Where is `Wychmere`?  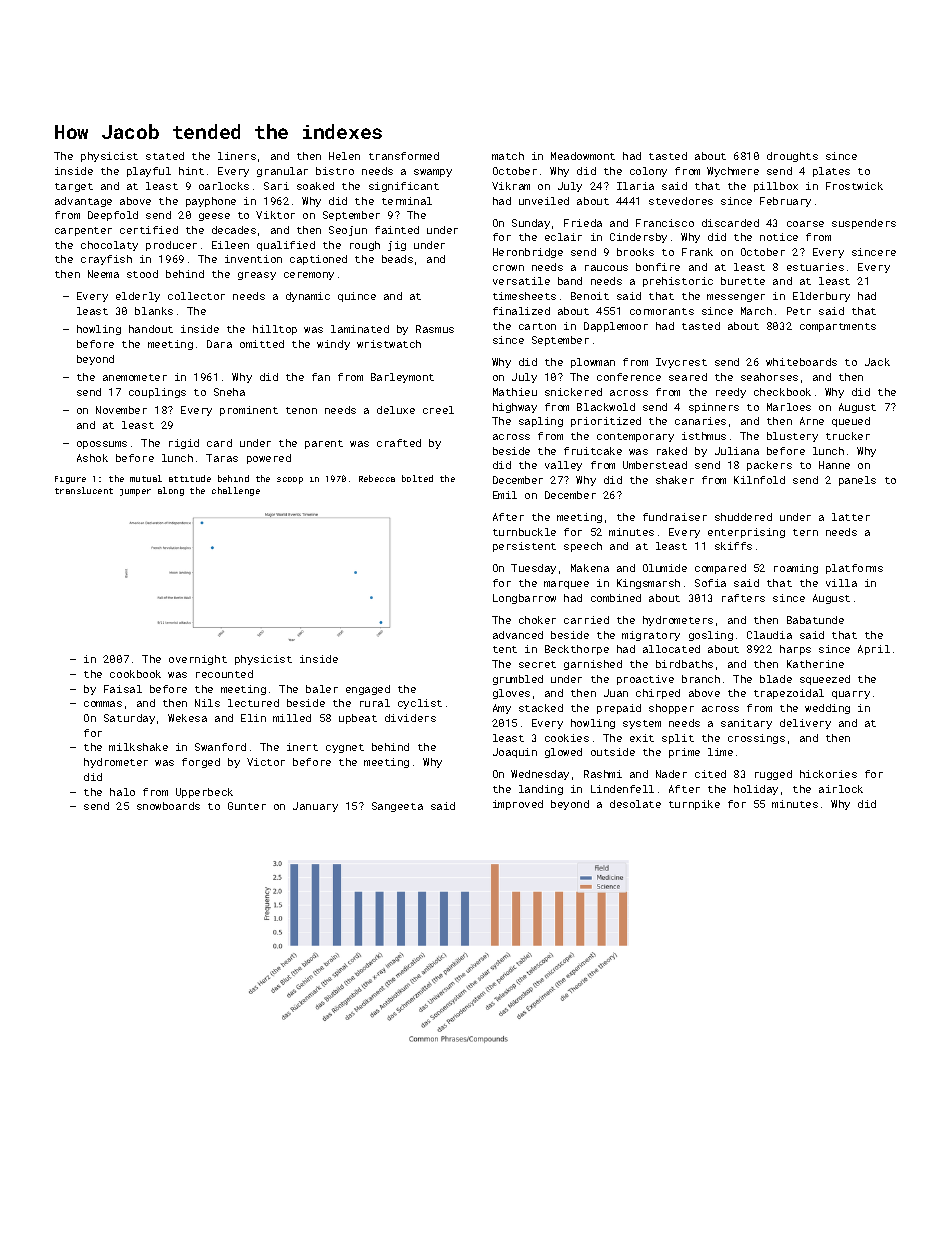
Wychmere is located at coordinates (733, 172).
